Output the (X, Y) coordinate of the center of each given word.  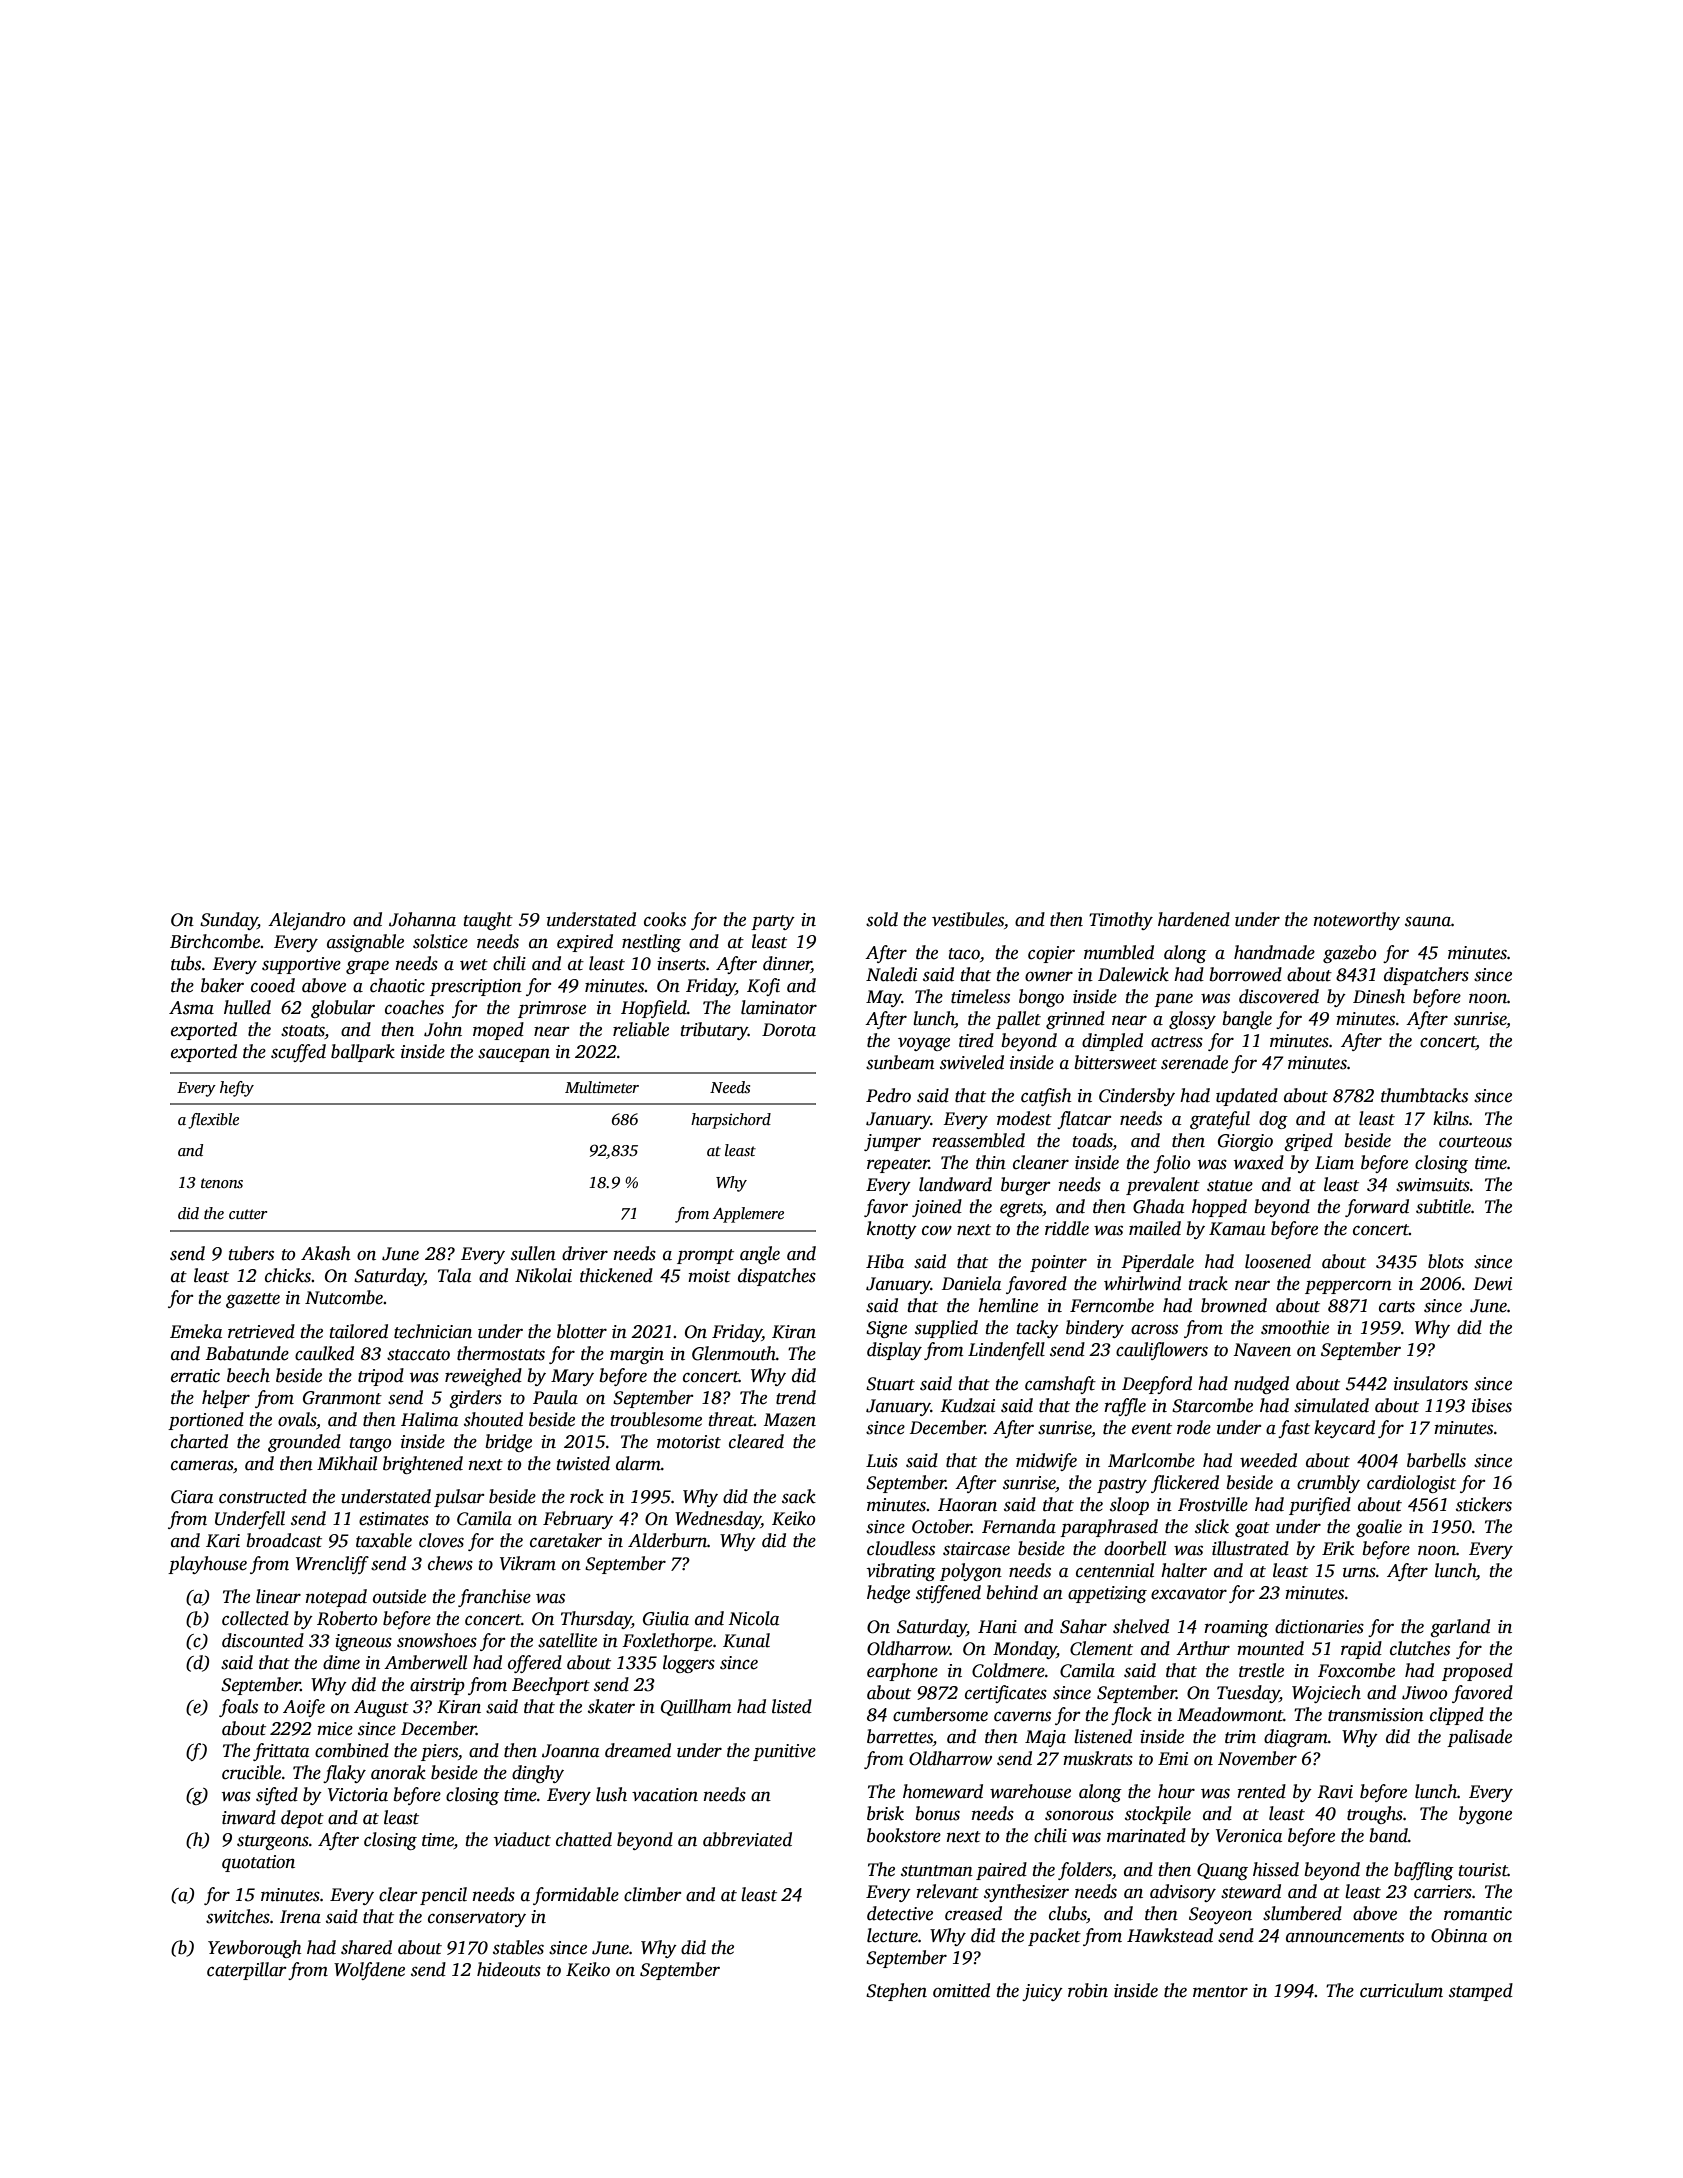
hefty (237, 1089)
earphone (902, 1672)
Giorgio (1245, 1142)
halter (1184, 1570)
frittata (281, 1752)
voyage (924, 1044)
